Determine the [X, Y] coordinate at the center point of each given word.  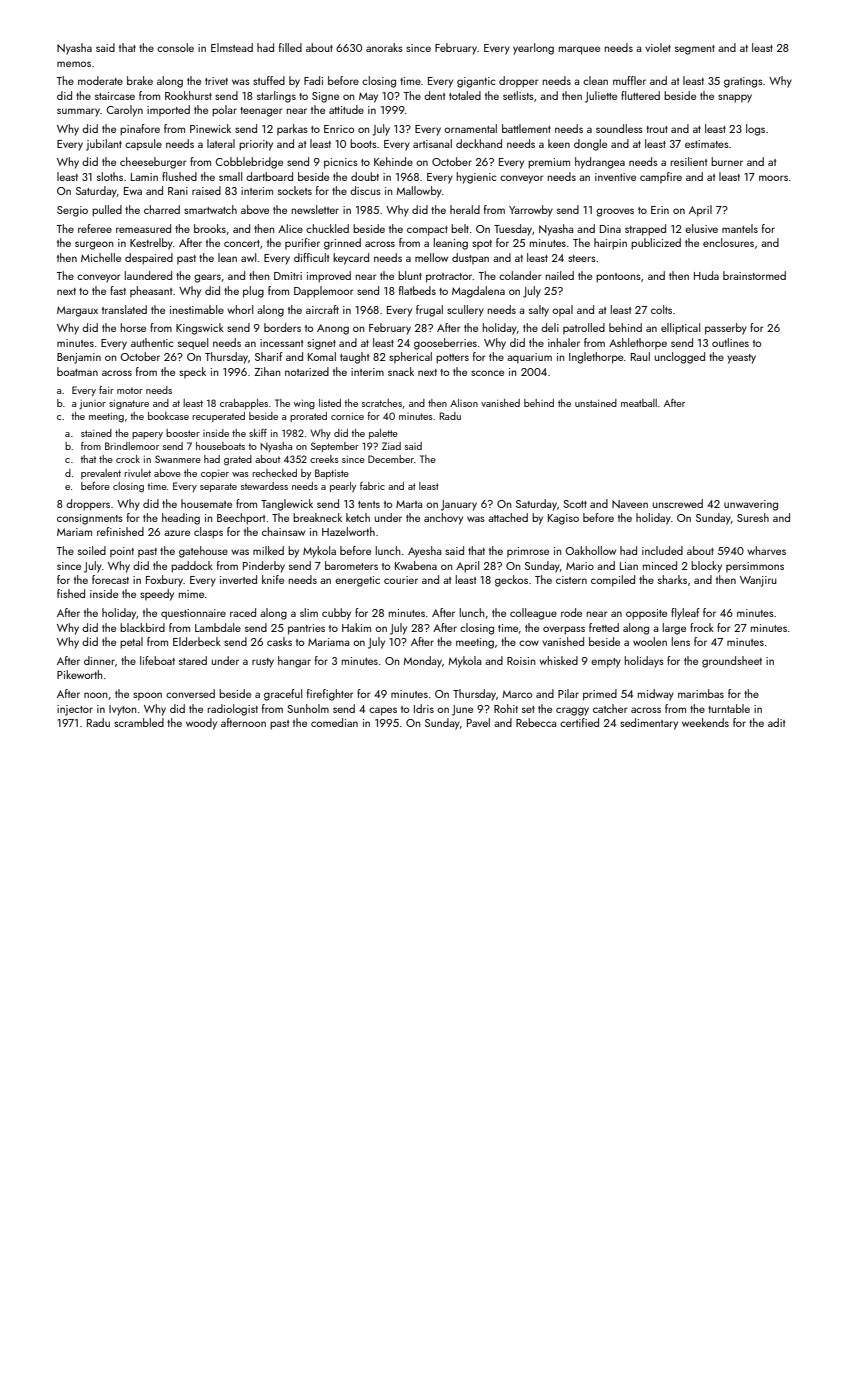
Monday [422, 662]
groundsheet [732, 662]
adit [776, 722]
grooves [615, 212]
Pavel [478, 722]
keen [559, 143]
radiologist [233, 710]
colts [661, 309]
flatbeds [417, 290]
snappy [735, 98]
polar [224, 111]
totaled [465, 95]
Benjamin [79, 358]
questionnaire [193, 614]
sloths [110, 176]
